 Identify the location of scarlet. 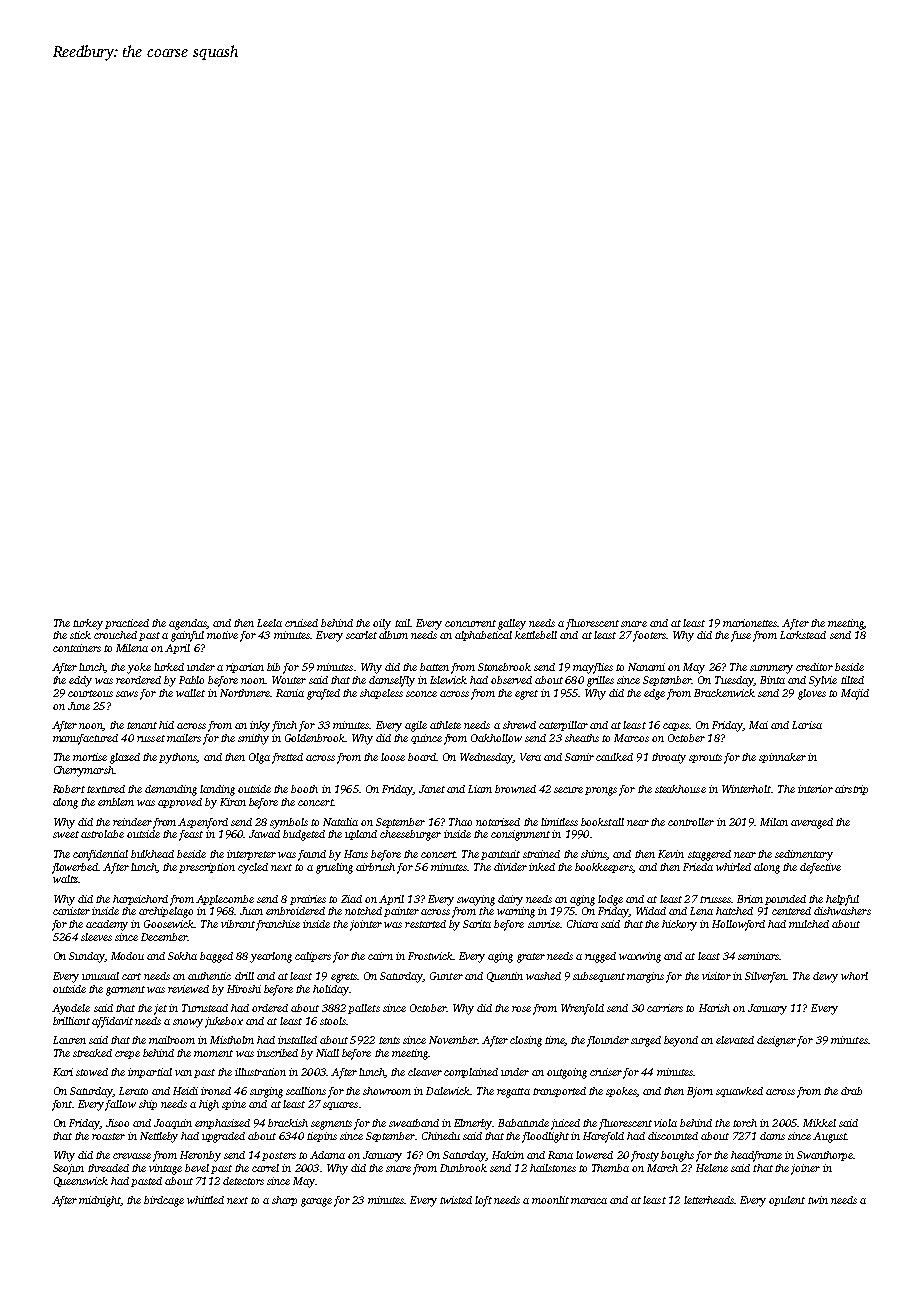
(361, 635).
